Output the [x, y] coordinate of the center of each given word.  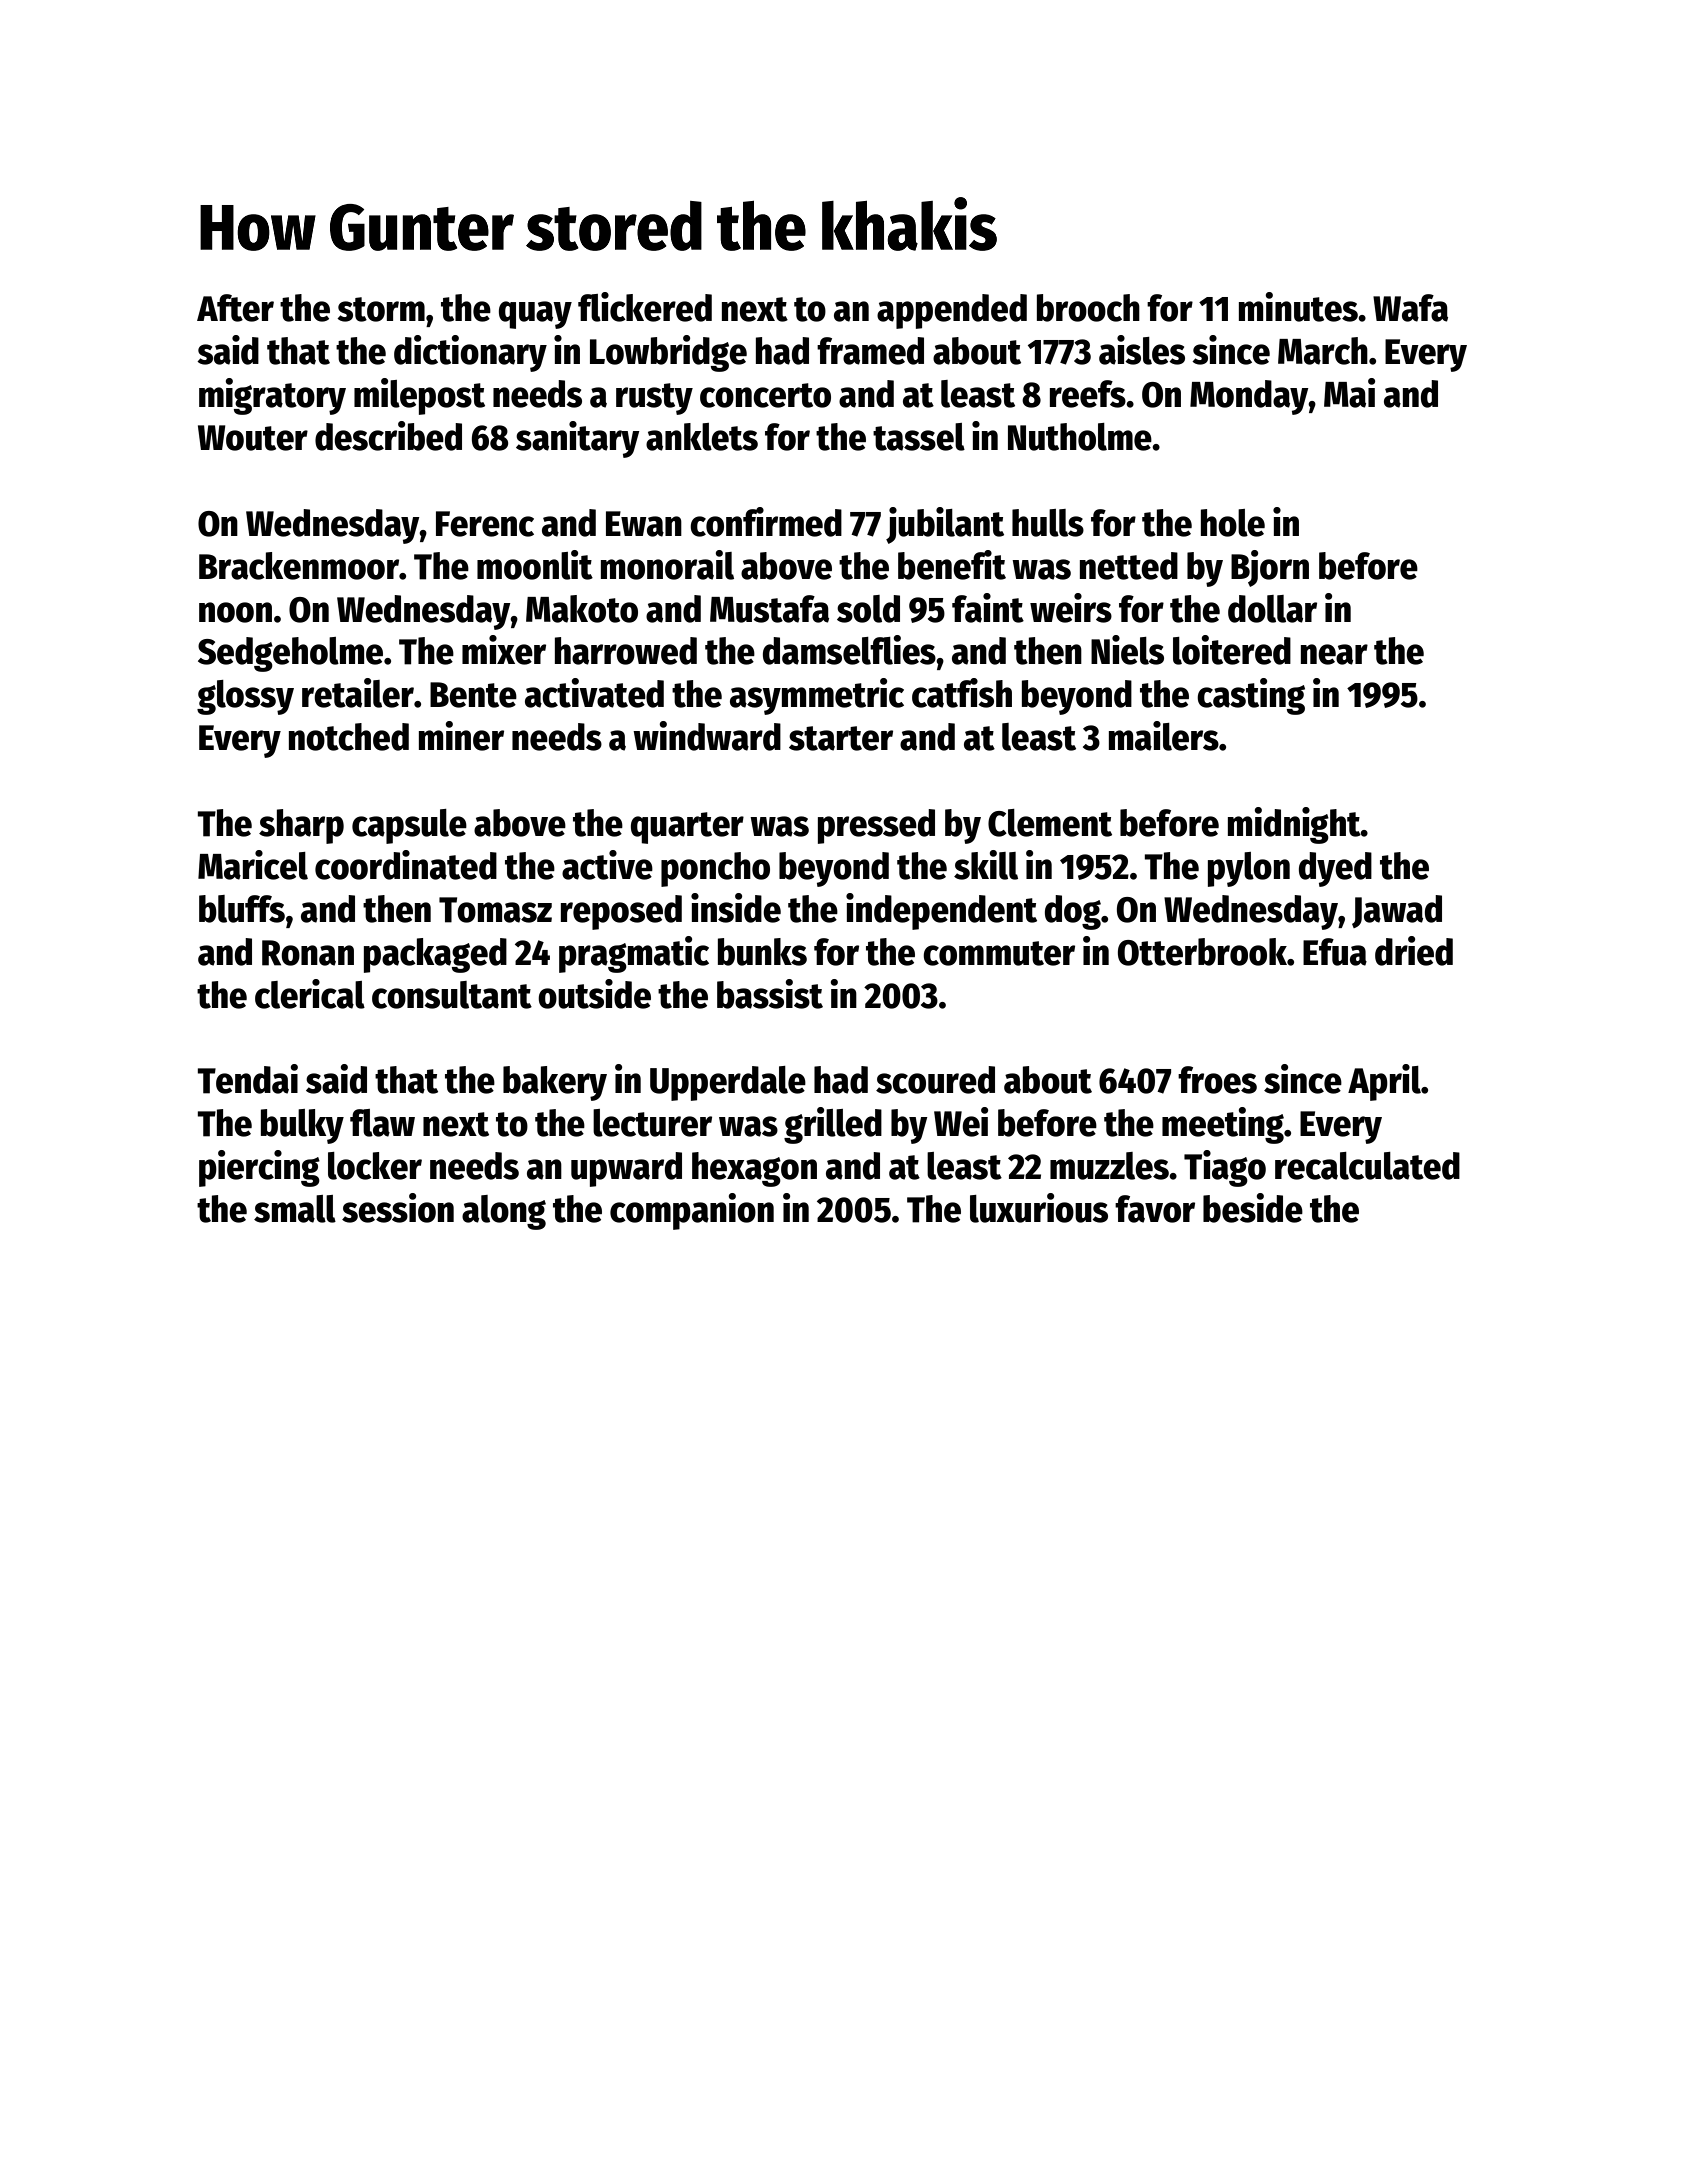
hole [1233, 523]
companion [692, 1211]
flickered [645, 307]
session [398, 1208]
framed [870, 351]
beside [1253, 1208]
